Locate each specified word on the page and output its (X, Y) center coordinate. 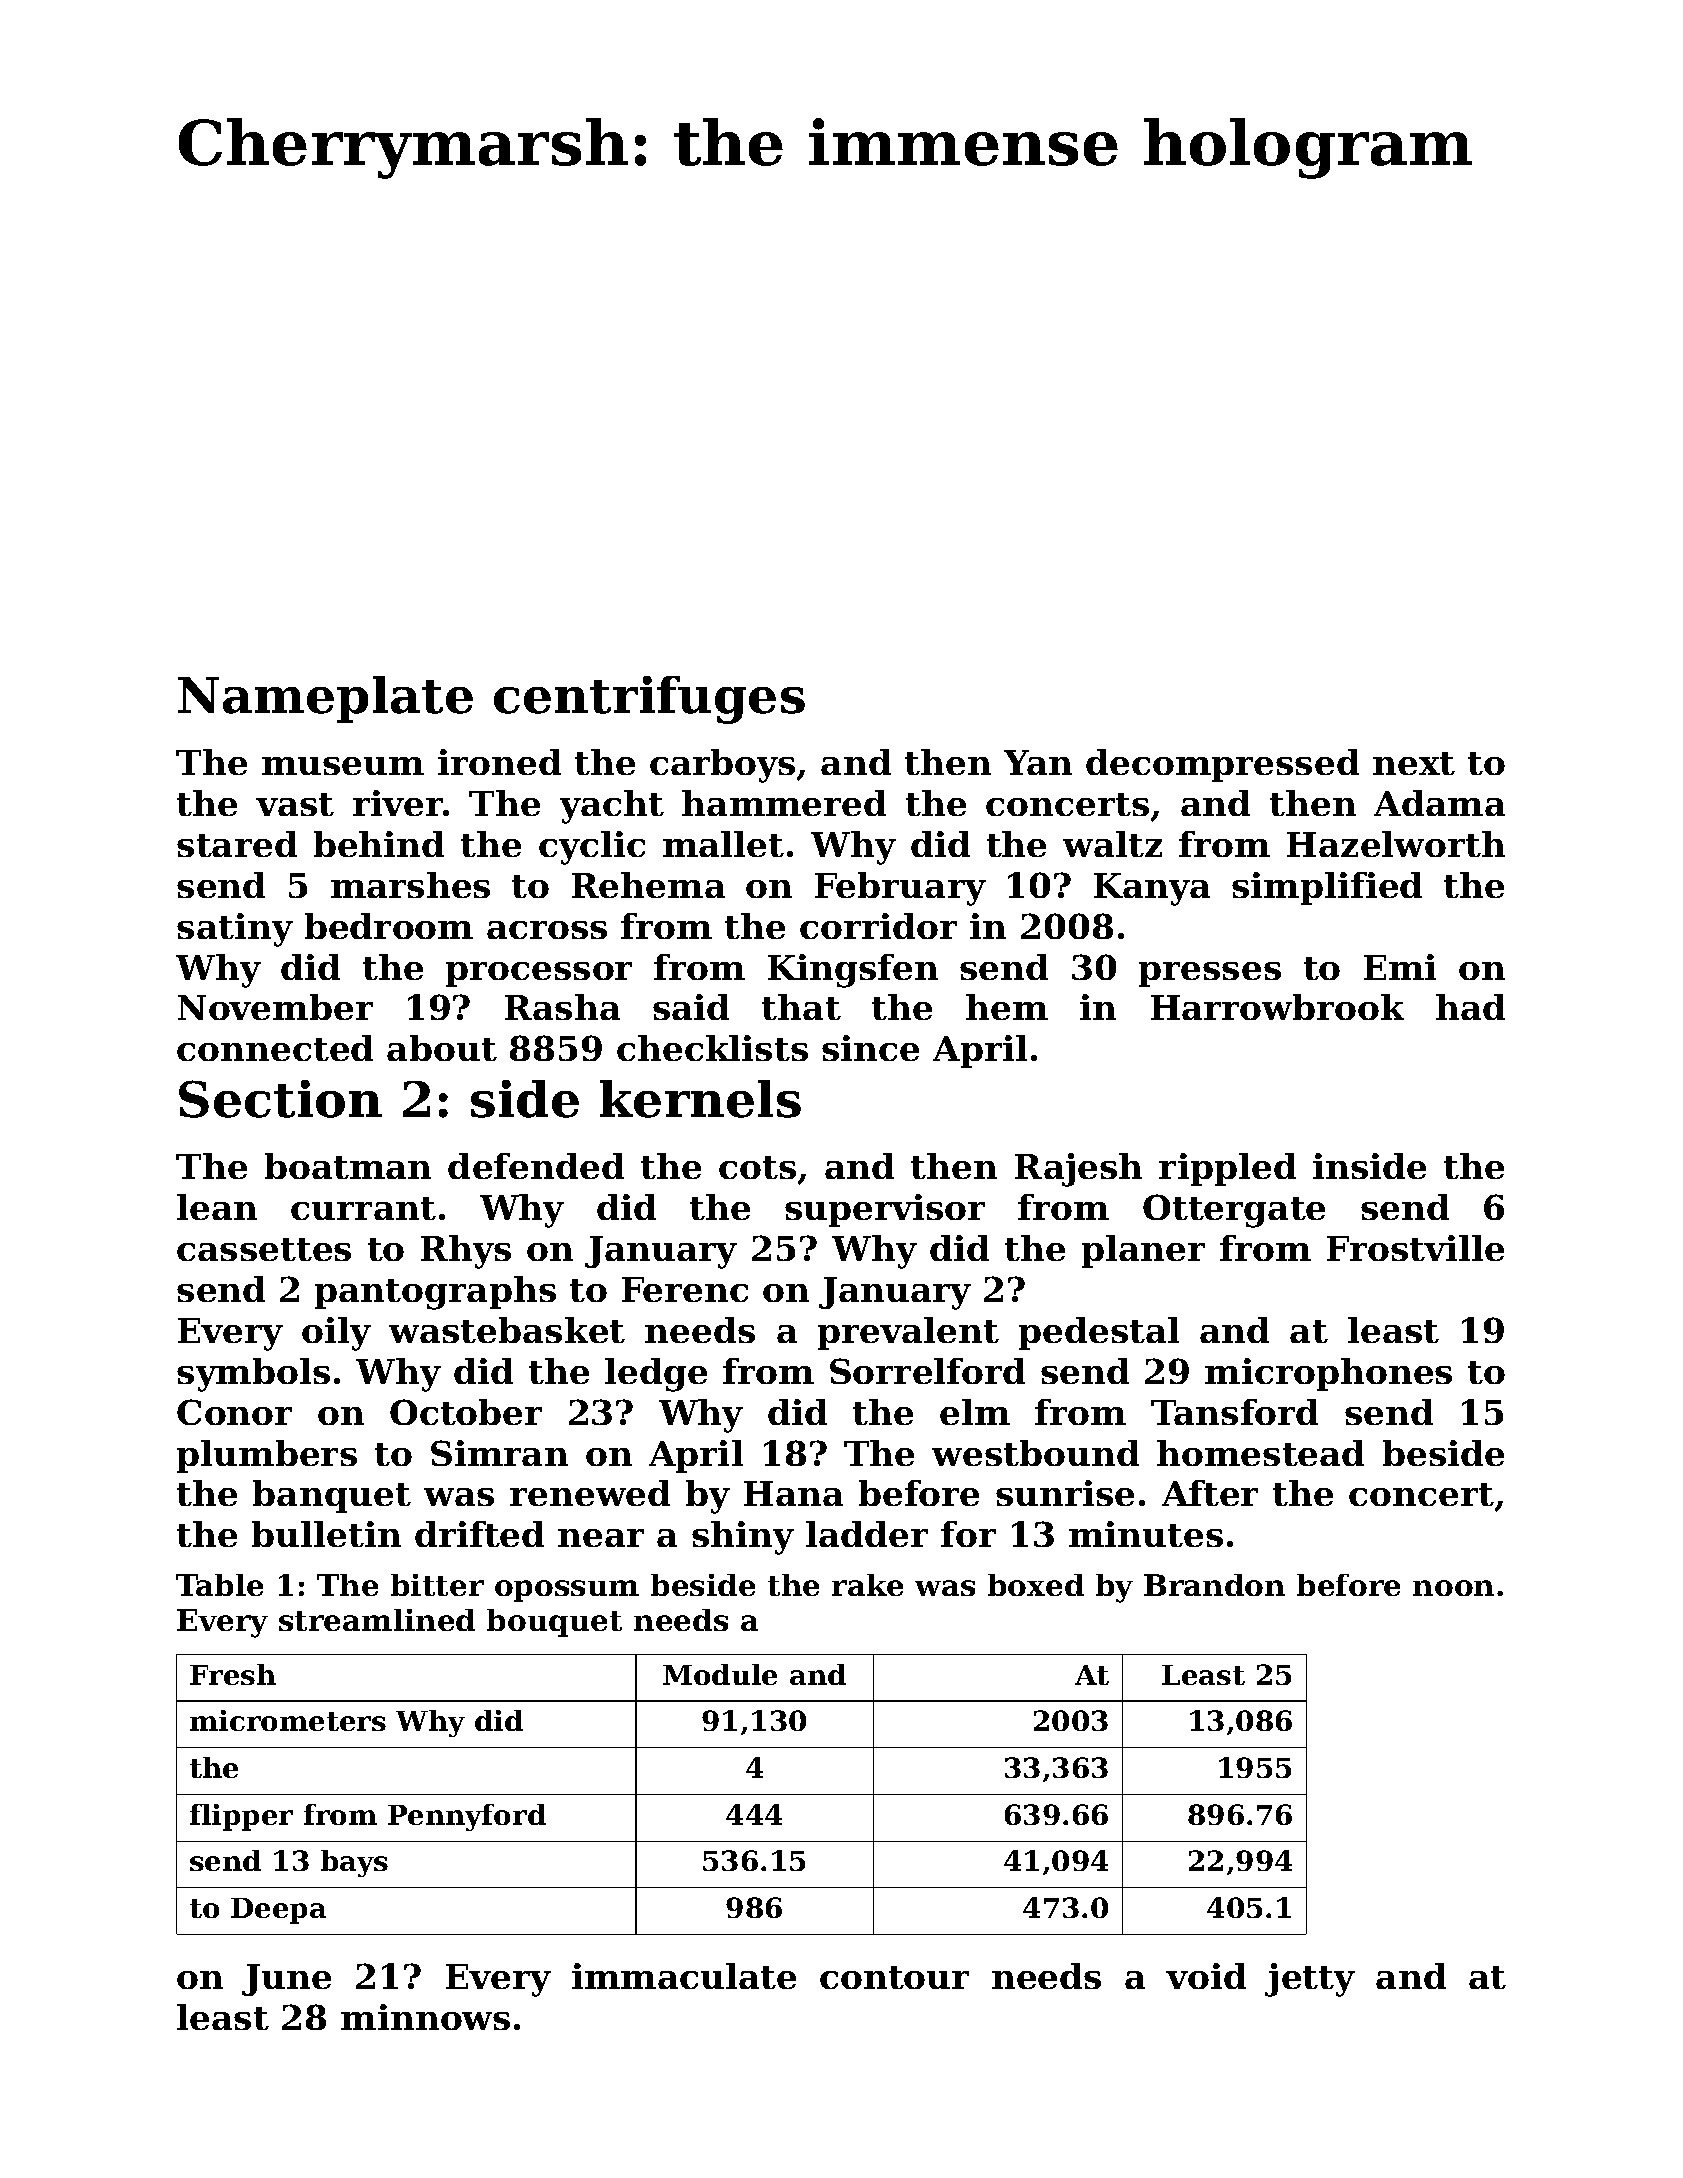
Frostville (1415, 1248)
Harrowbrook (1277, 1007)
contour (894, 1977)
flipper (241, 1817)
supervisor (885, 1210)
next (1414, 763)
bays (354, 1863)
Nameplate (325, 699)
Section (280, 1099)
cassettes (264, 1249)
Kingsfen (853, 971)
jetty (1310, 1980)
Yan (1038, 762)
